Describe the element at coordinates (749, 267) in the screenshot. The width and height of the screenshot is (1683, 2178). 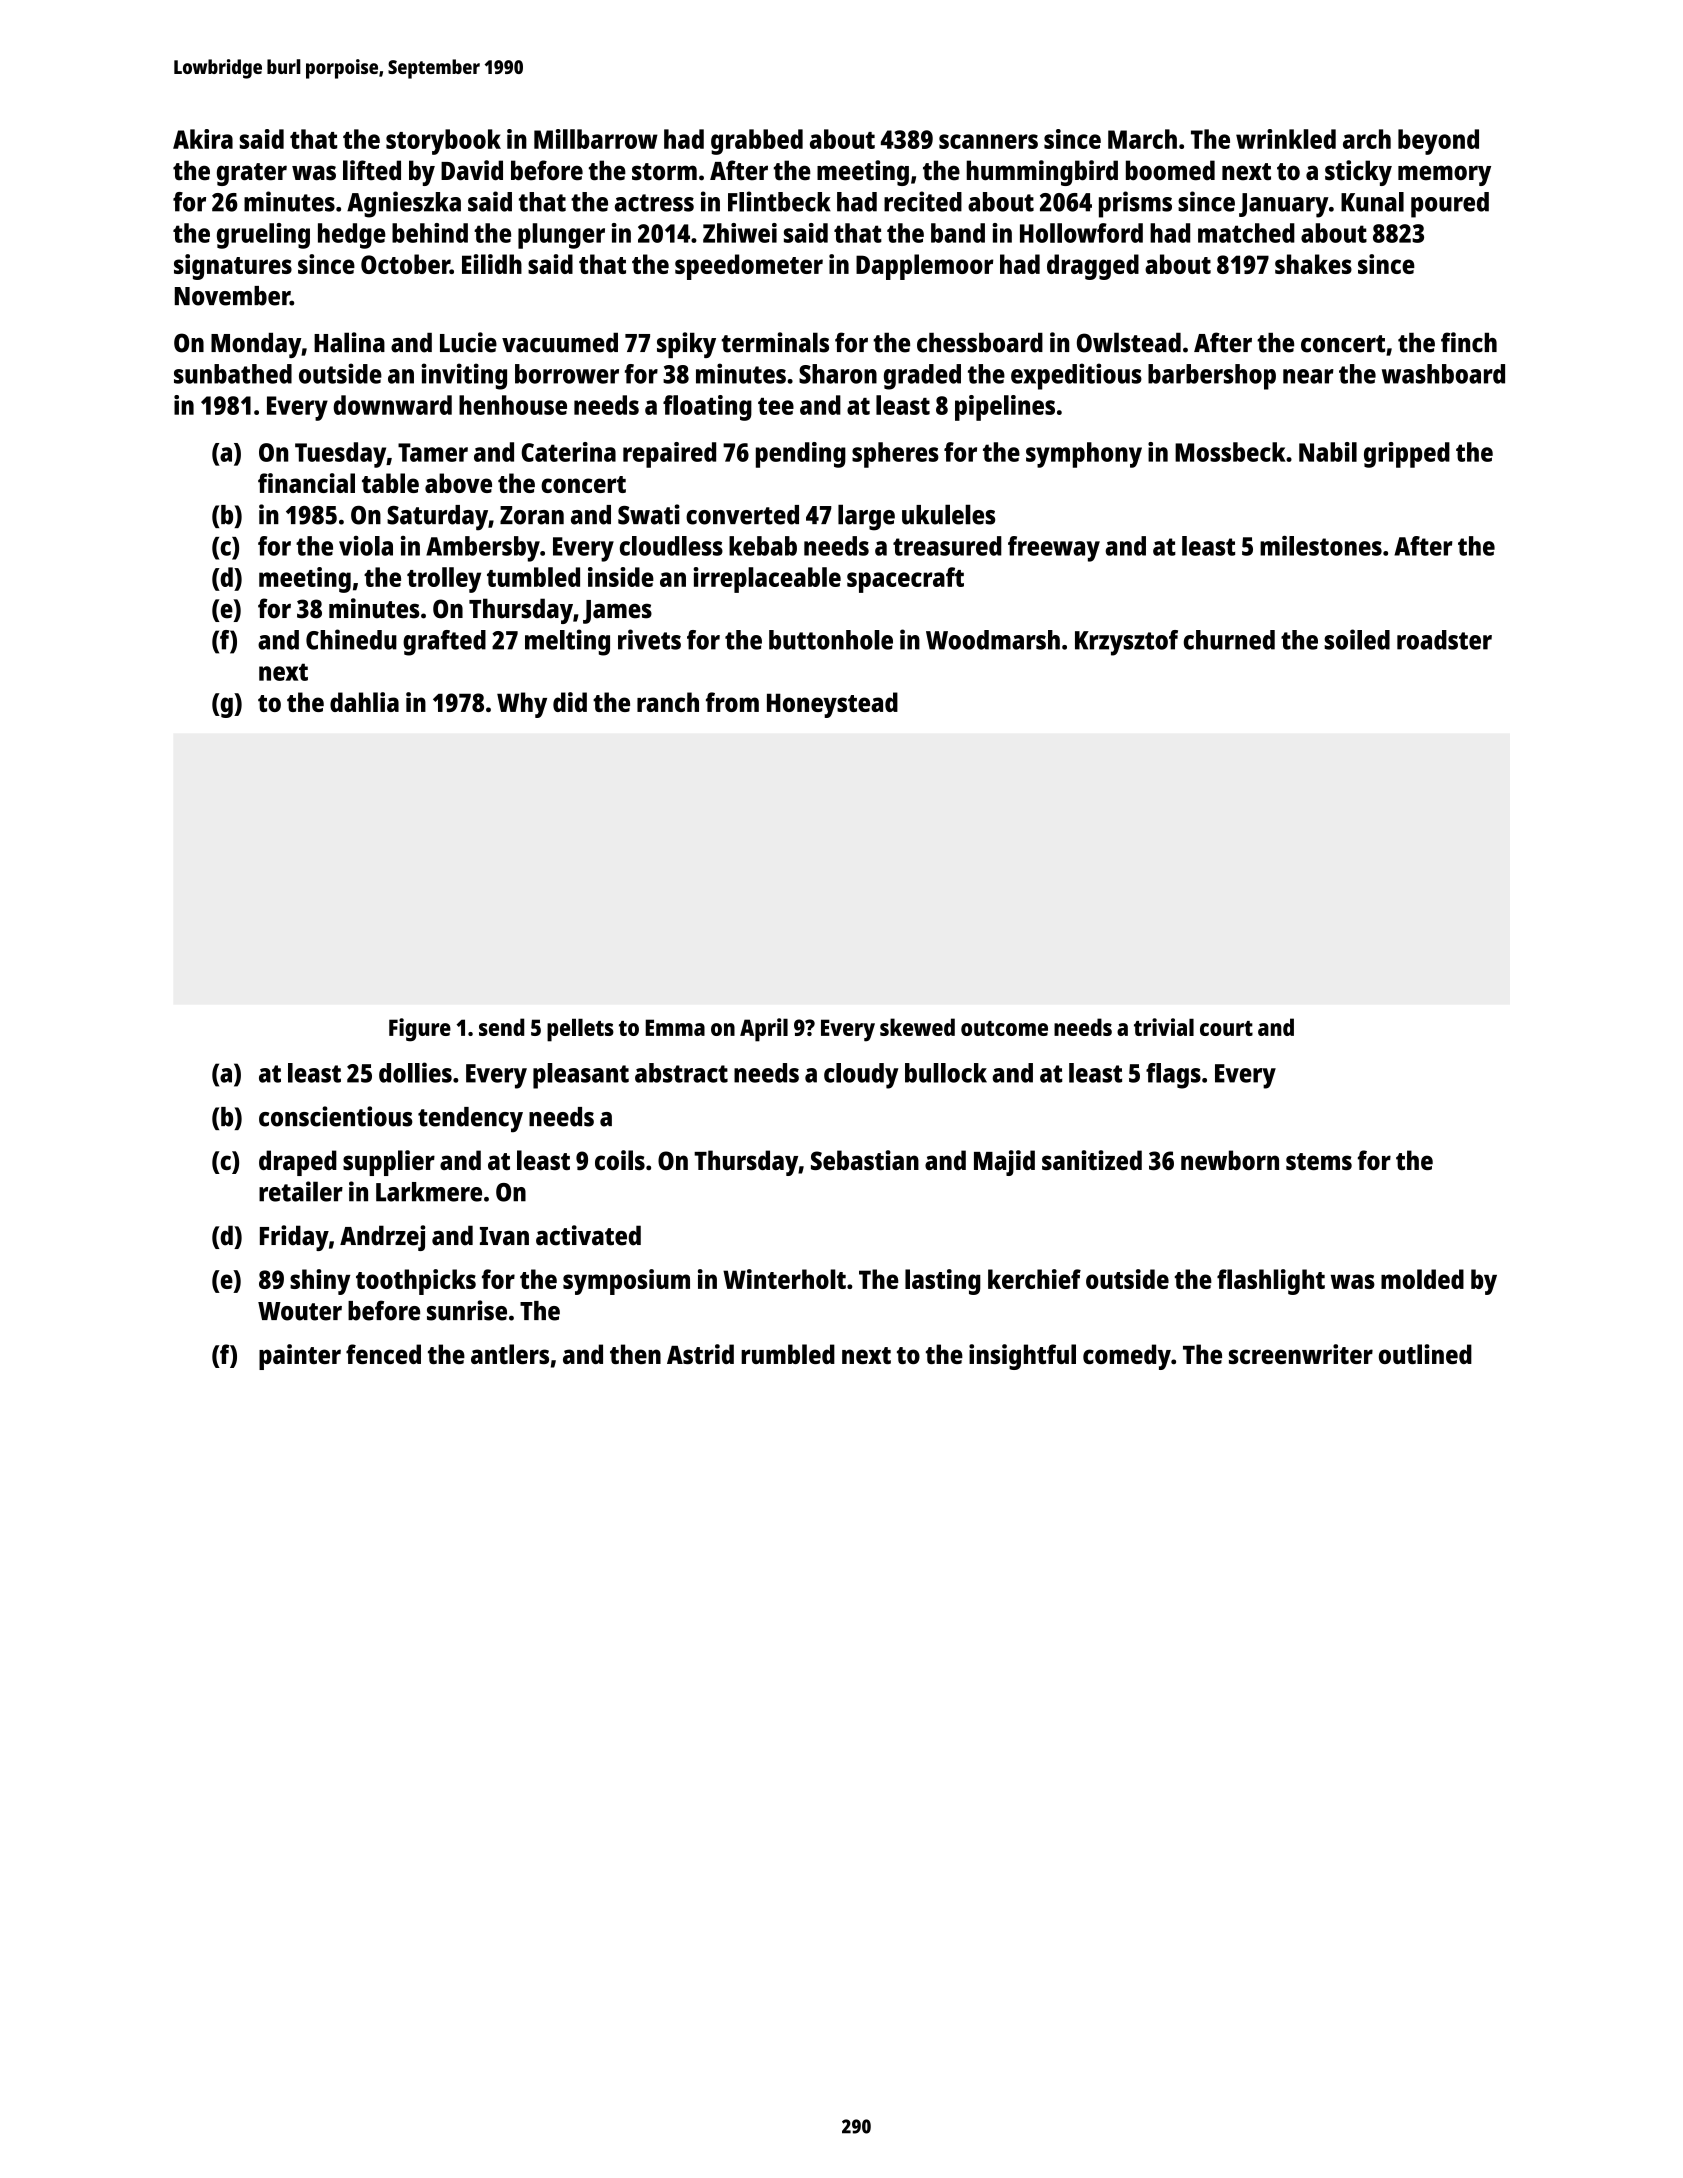
I see `speedometer` at that location.
